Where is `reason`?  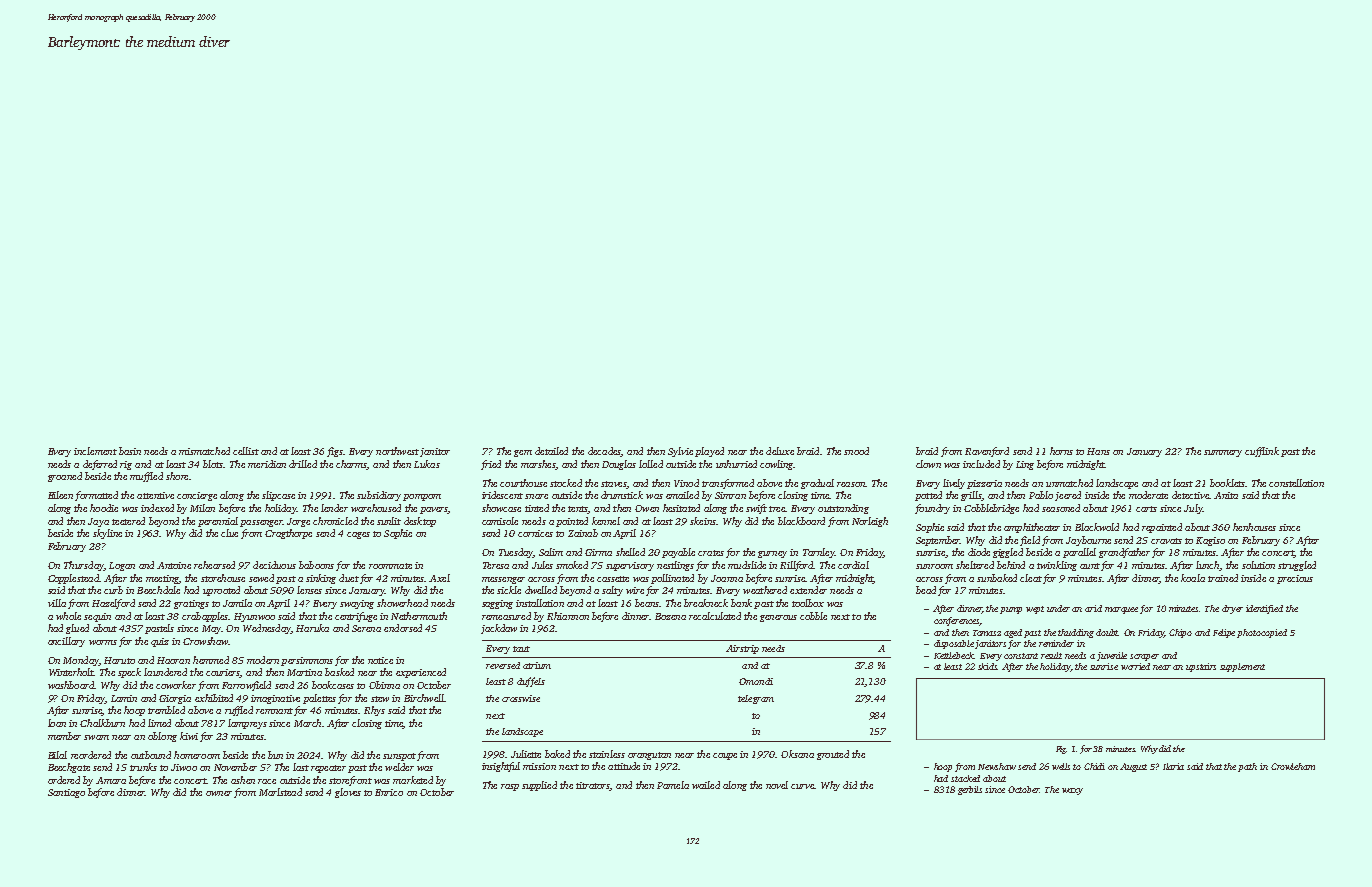 reason is located at coordinates (851, 484).
